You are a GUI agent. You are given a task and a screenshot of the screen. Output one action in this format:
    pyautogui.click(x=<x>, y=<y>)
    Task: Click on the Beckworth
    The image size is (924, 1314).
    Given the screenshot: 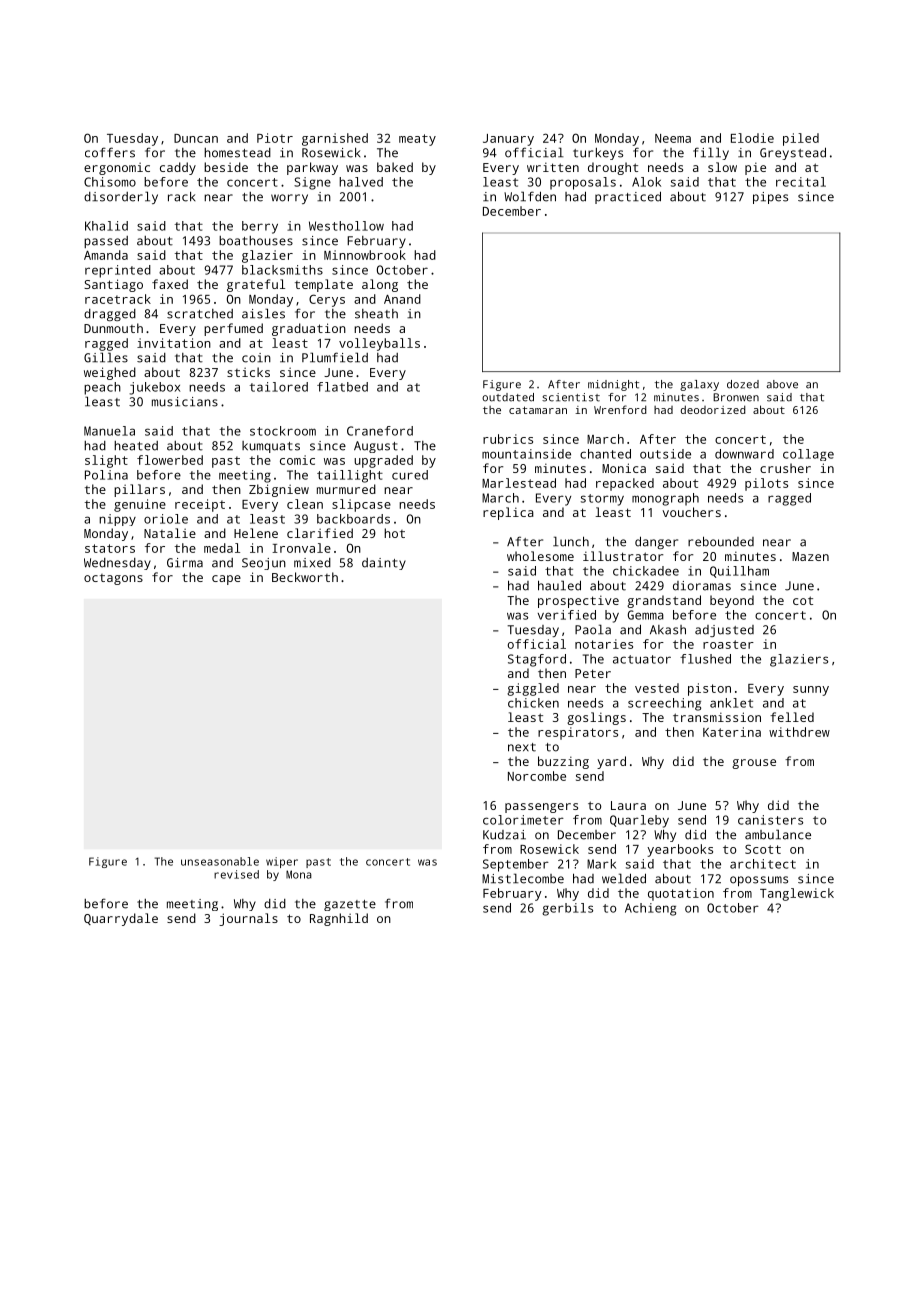 What is the action you would take?
    pyautogui.click(x=305, y=577)
